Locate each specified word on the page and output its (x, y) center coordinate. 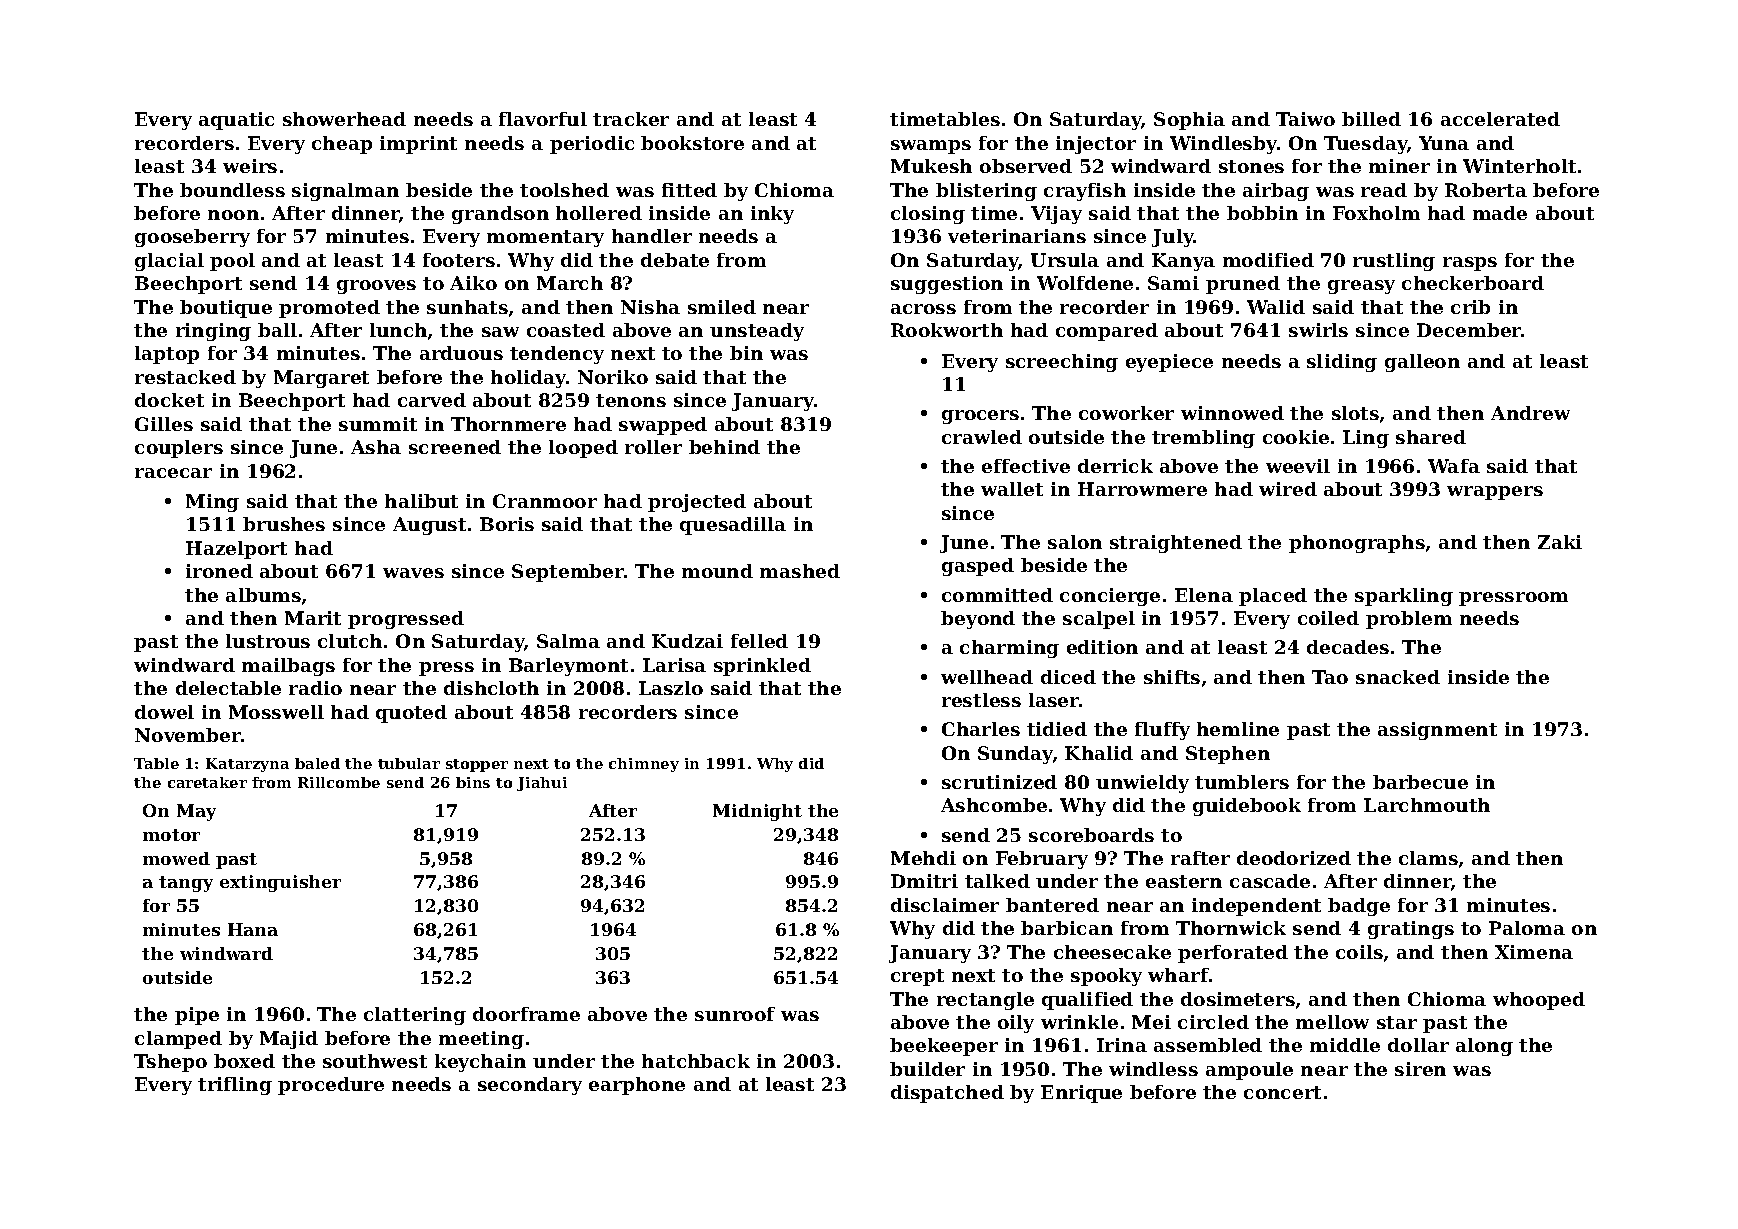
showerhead (344, 119)
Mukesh (931, 166)
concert (1282, 1092)
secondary (530, 1086)
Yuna (1444, 143)
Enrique (1081, 1094)
